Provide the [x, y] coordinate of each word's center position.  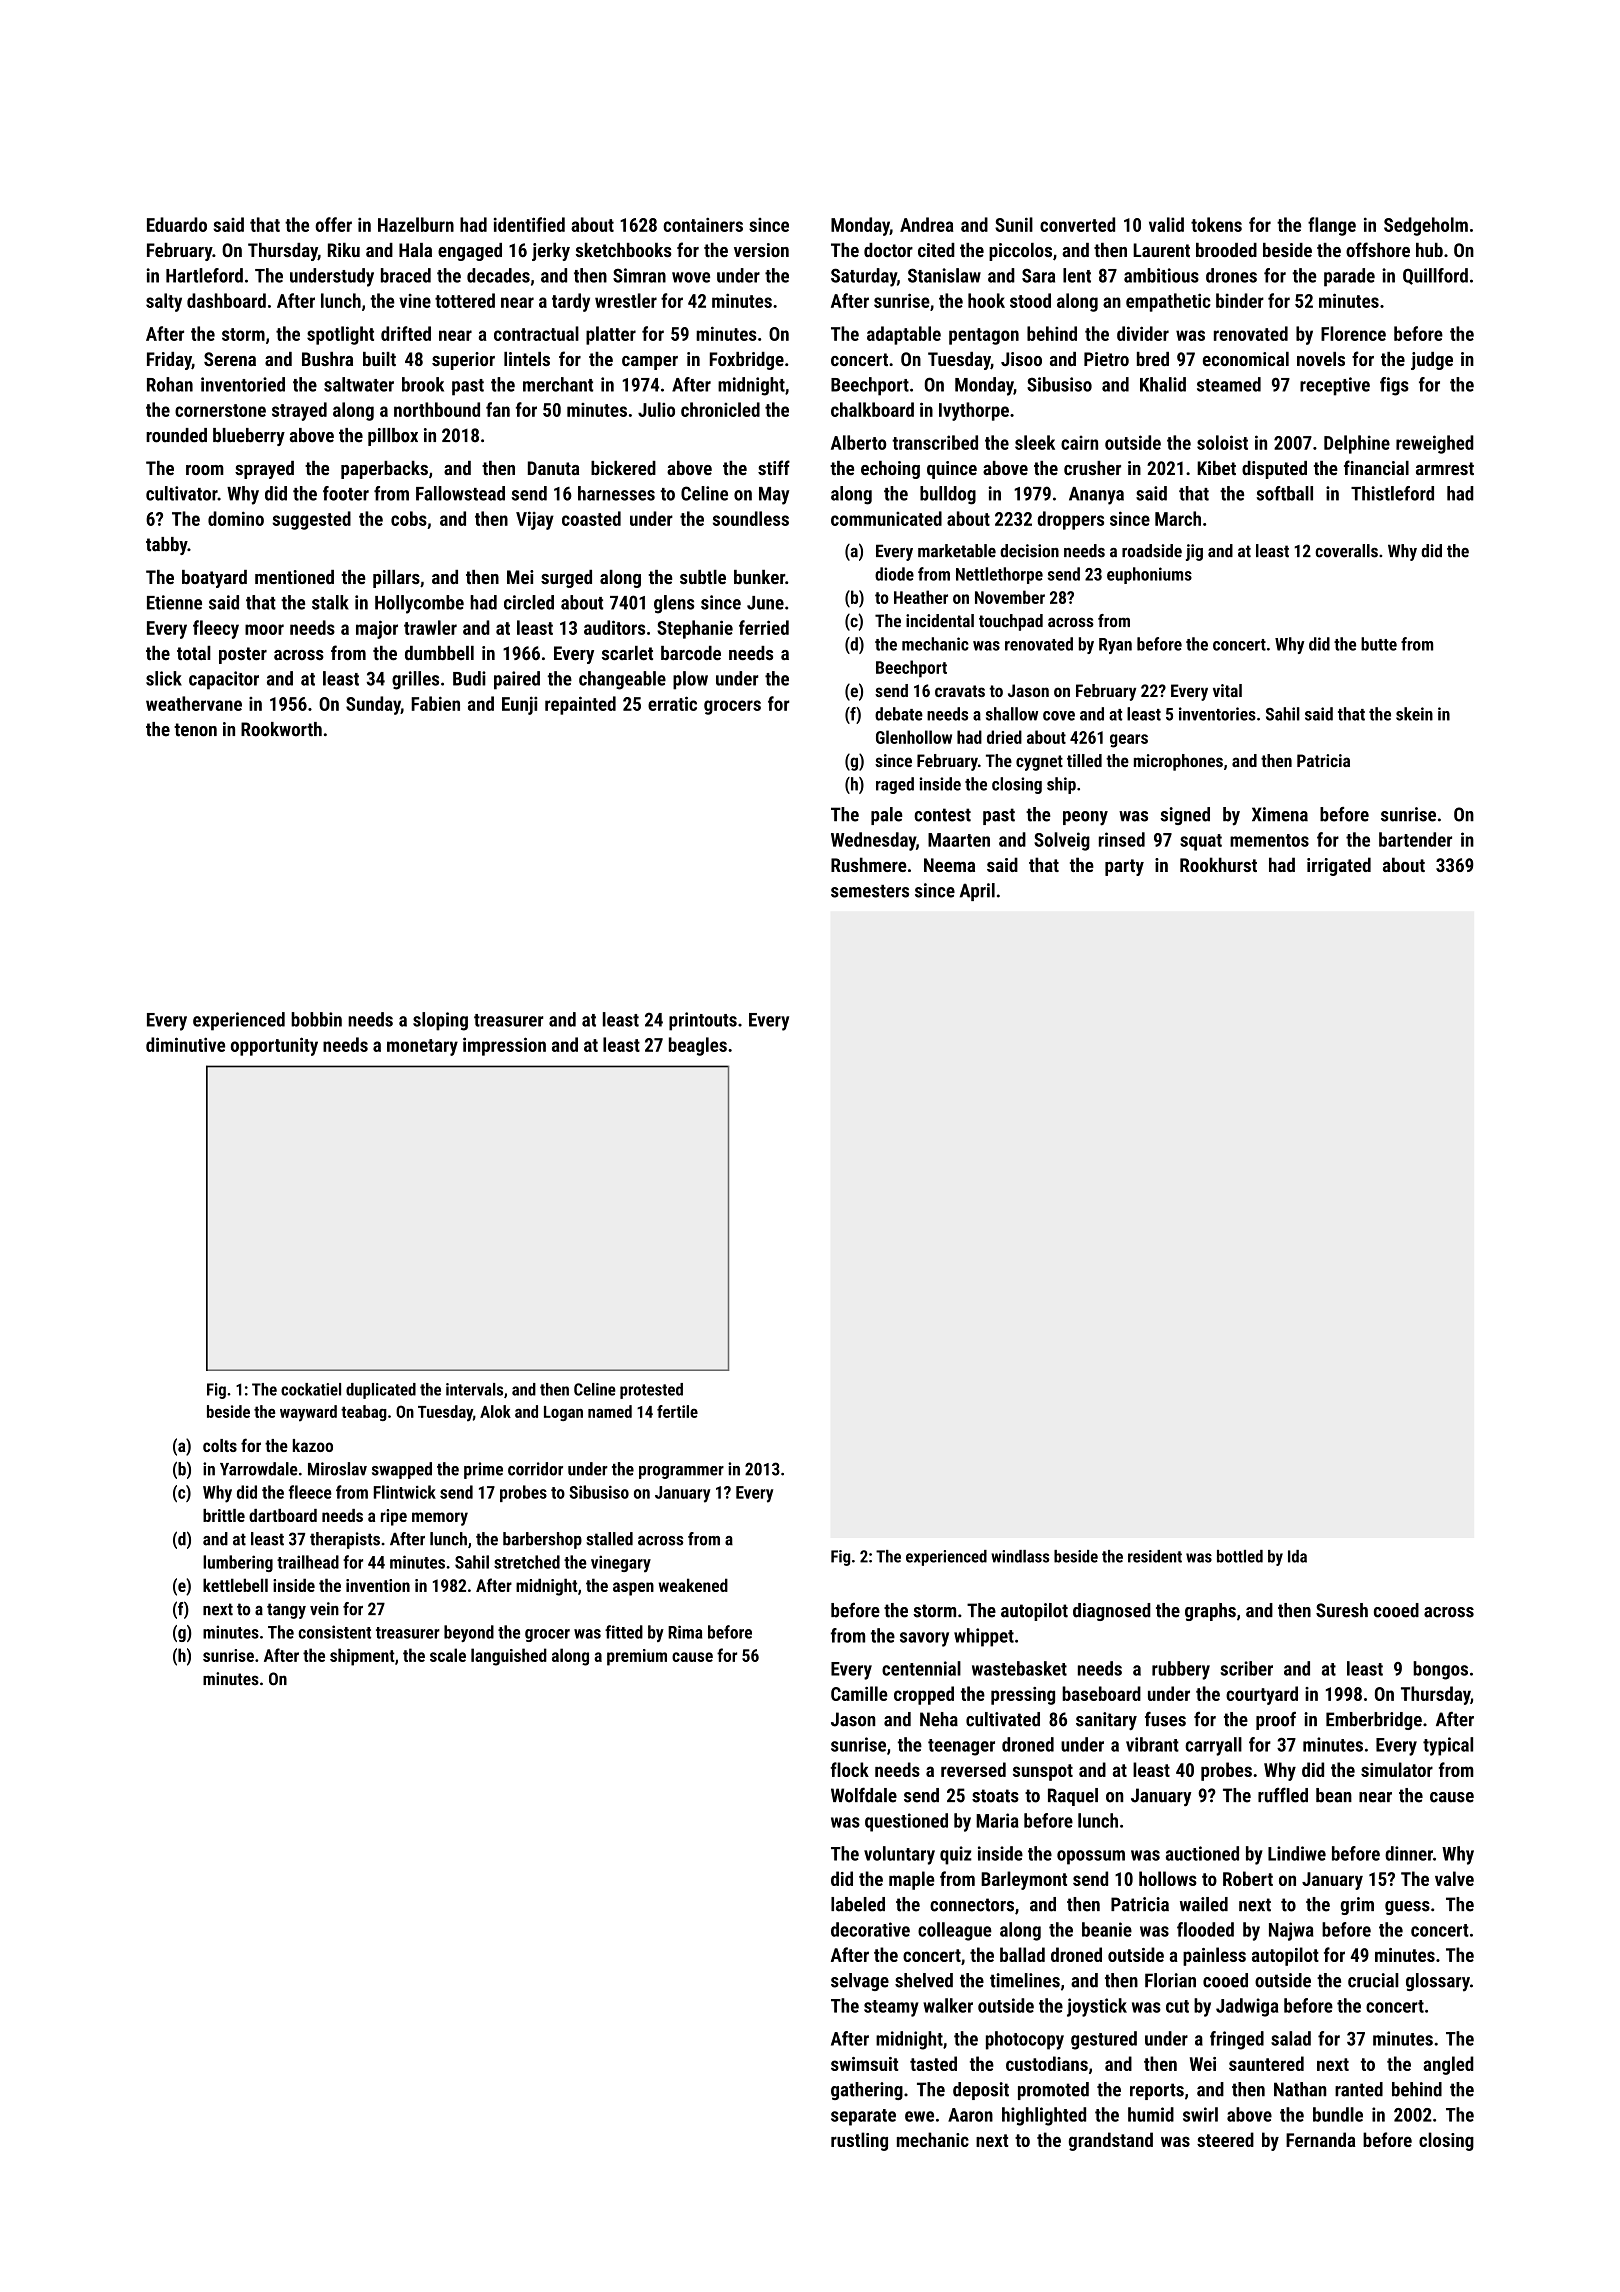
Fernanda [1321, 2139]
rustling [859, 2141]
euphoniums [1149, 575]
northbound [437, 409]
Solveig [1062, 841]
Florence [1353, 333]
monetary [422, 1047]
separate [863, 2117]
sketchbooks [624, 250]
